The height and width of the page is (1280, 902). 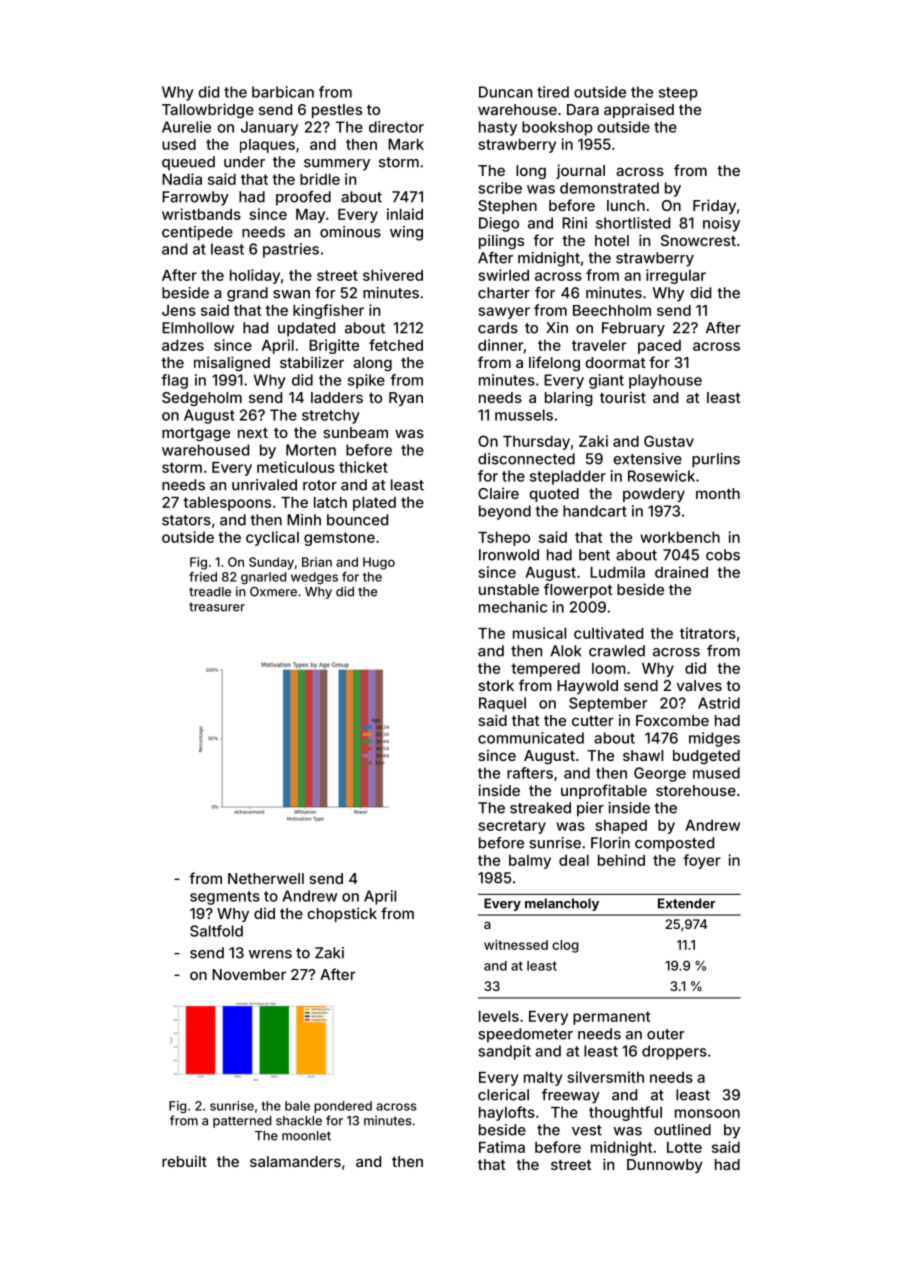 What do you see at coordinates (306, 1136) in the page?
I see `moonlet` at bounding box center [306, 1136].
